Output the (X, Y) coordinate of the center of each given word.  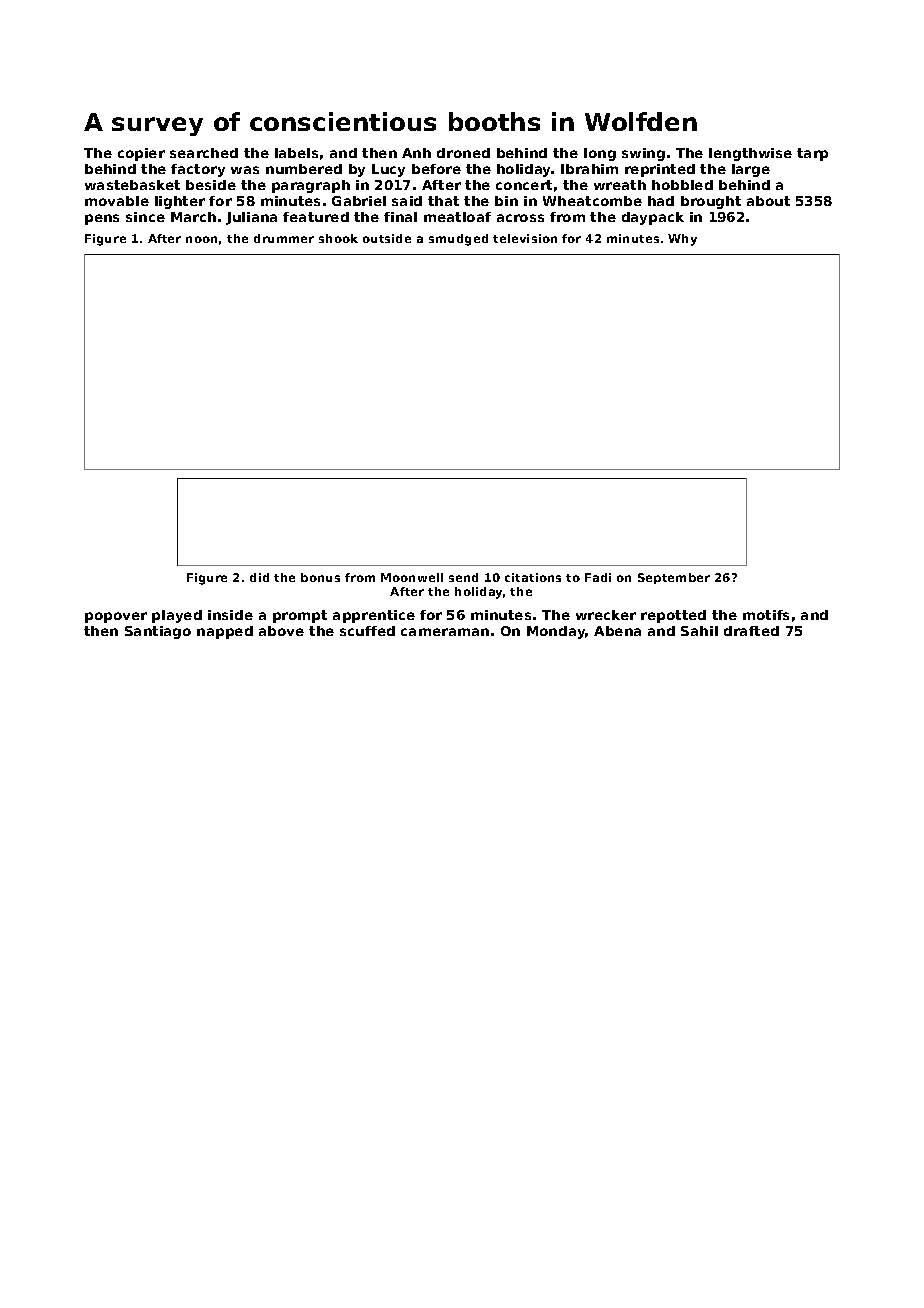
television (525, 238)
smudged (458, 240)
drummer (284, 238)
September (674, 578)
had (661, 201)
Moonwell (412, 577)
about (768, 201)
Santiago (158, 632)
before (436, 169)
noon (201, 239)
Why (682, 240)
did (259, 577)
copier (141, 154)
